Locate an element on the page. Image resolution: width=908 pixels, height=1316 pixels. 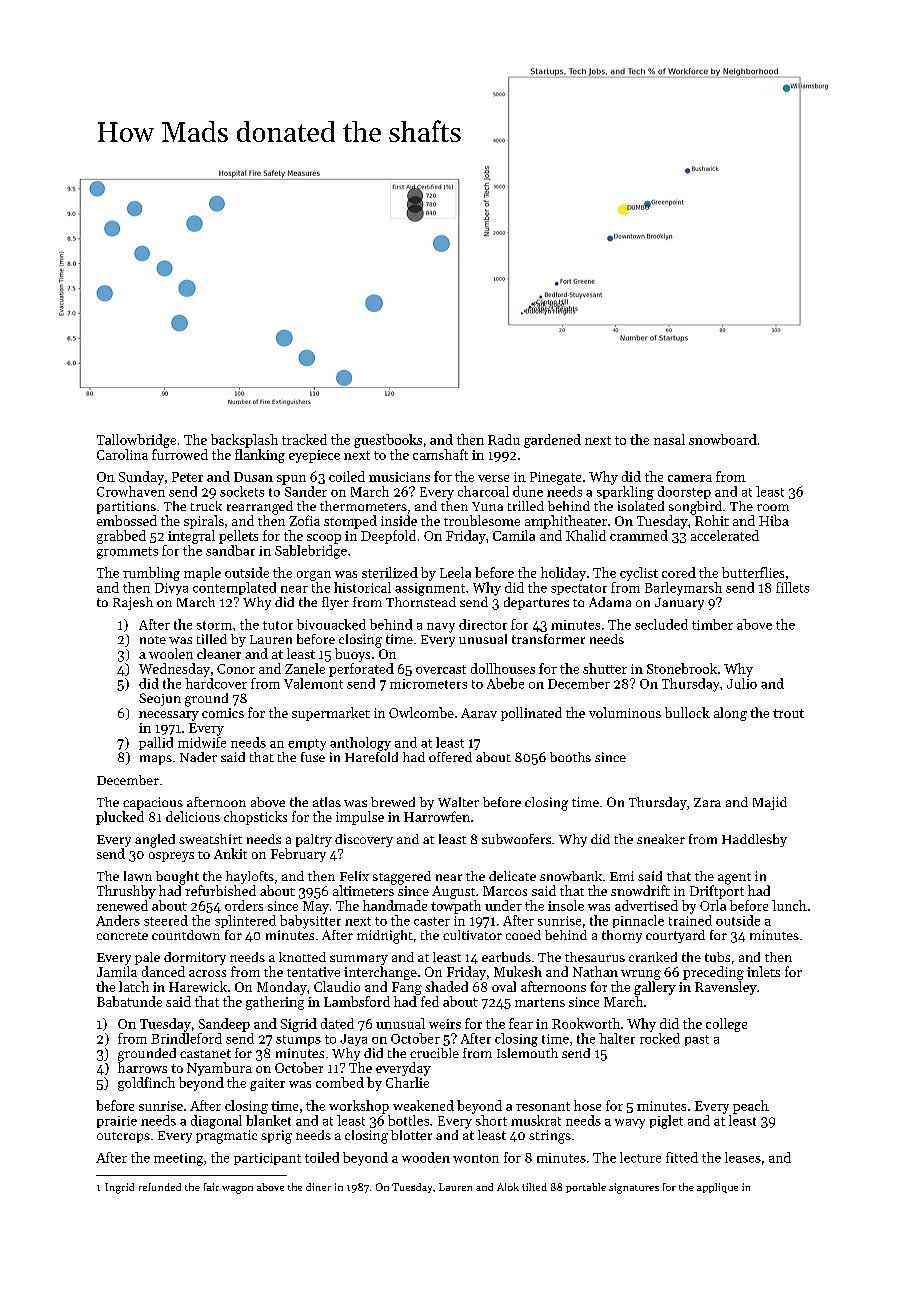
gaiter is located at coordinates (267, 1084).
